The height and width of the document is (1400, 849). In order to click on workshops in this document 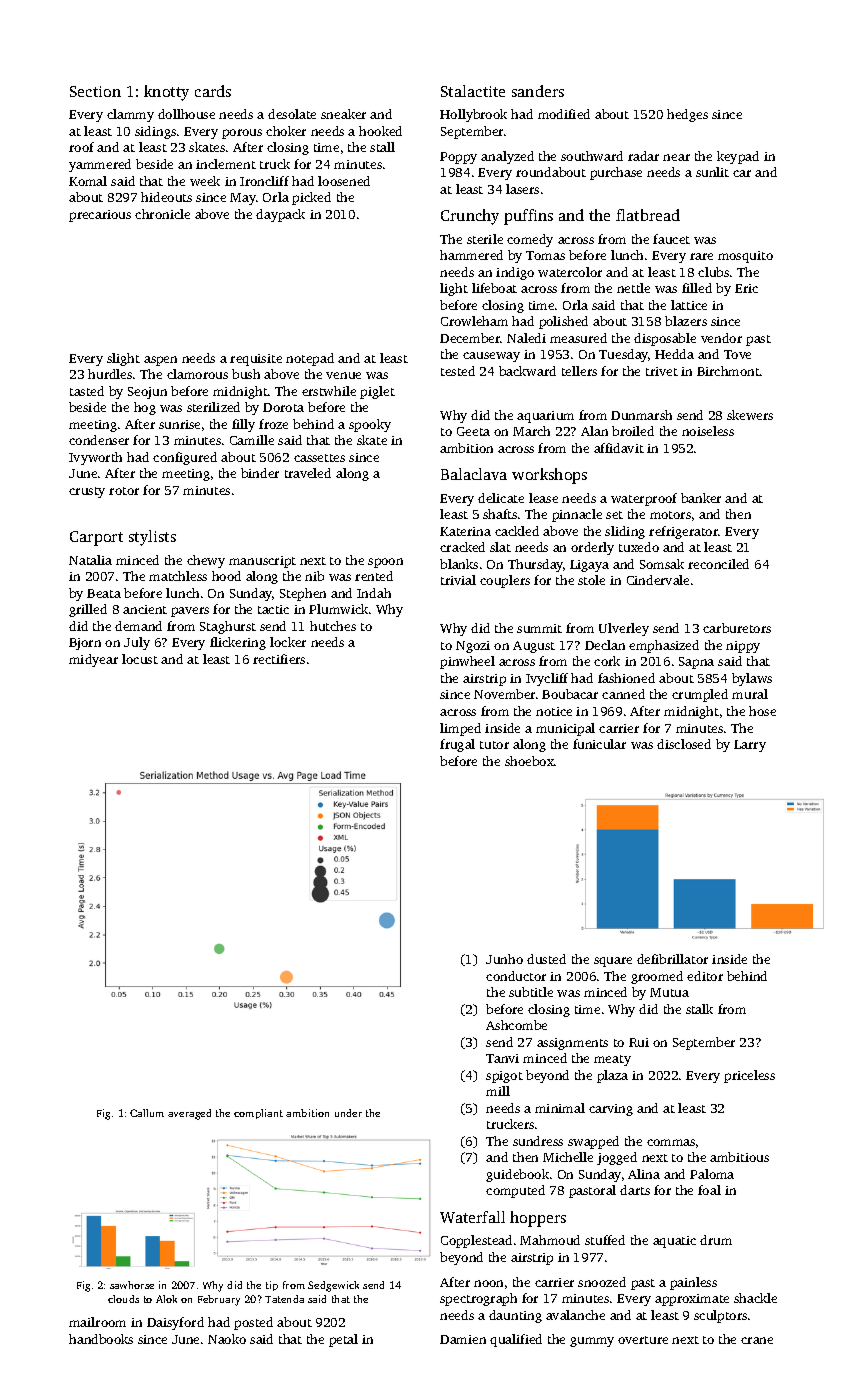, I will do `click(549, 476)`.
